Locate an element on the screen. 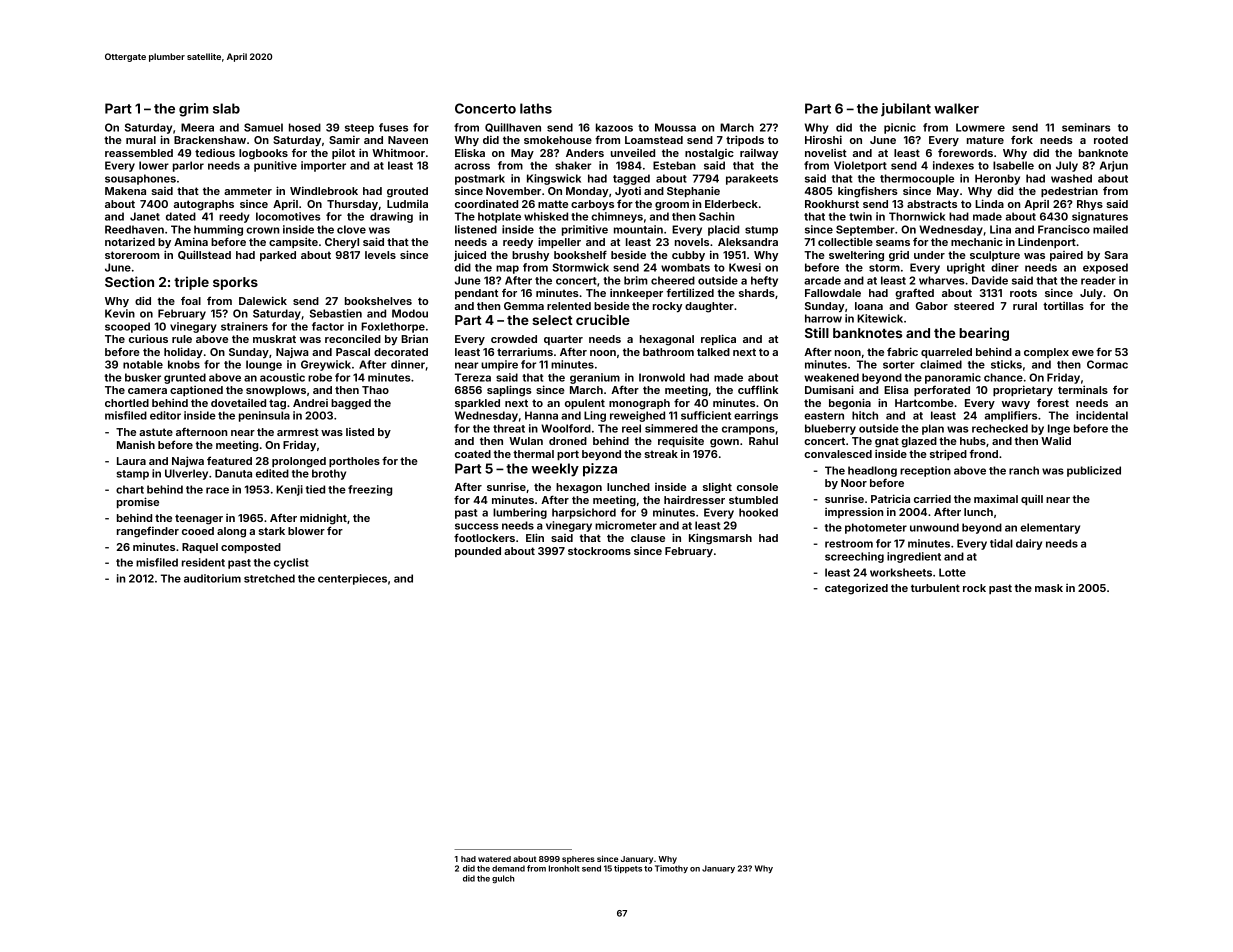  grim is located at coordinates (193, 110).
